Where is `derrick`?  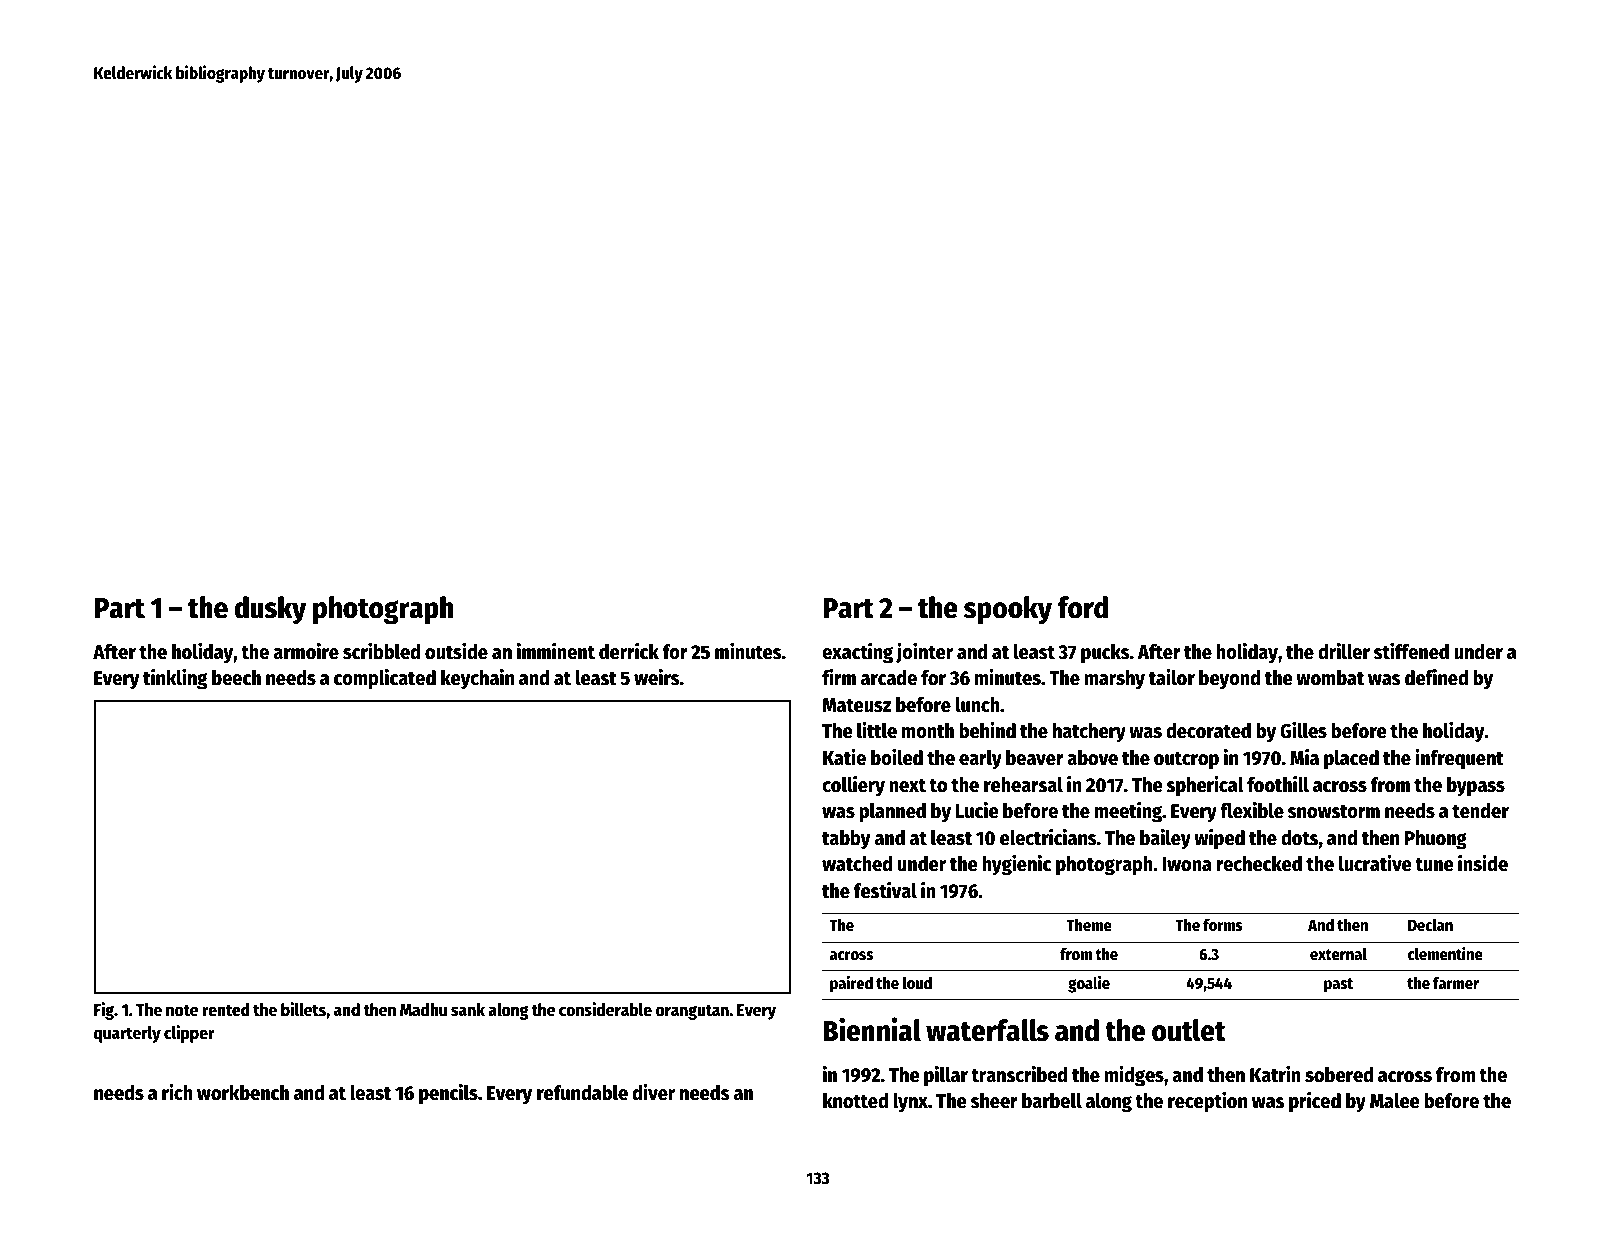 derrick is located at coordinates (629, 651).
